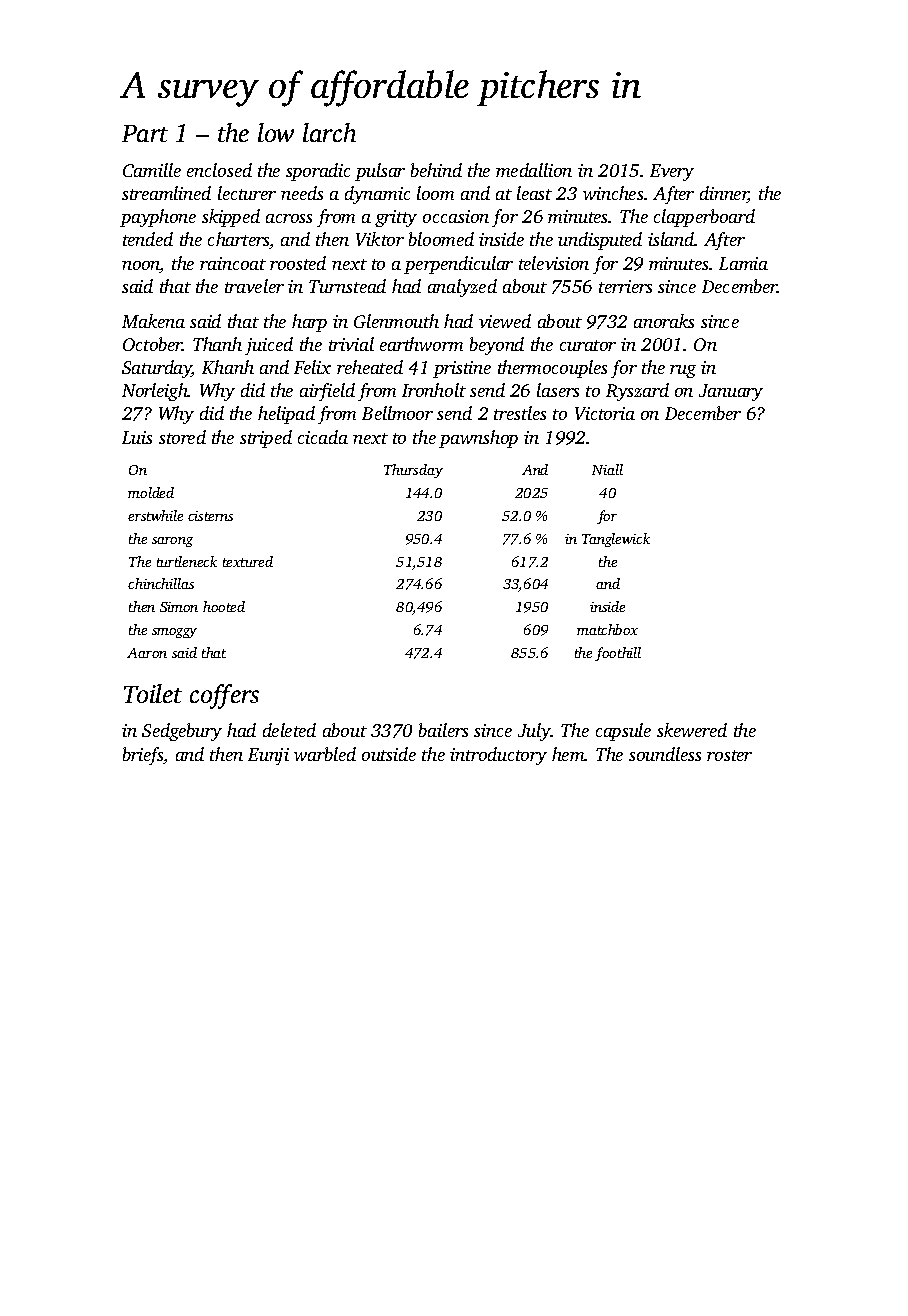 Image resolution: width=908 pixels, height=1316 pixels. I want to click on January, so click(731, 392).
